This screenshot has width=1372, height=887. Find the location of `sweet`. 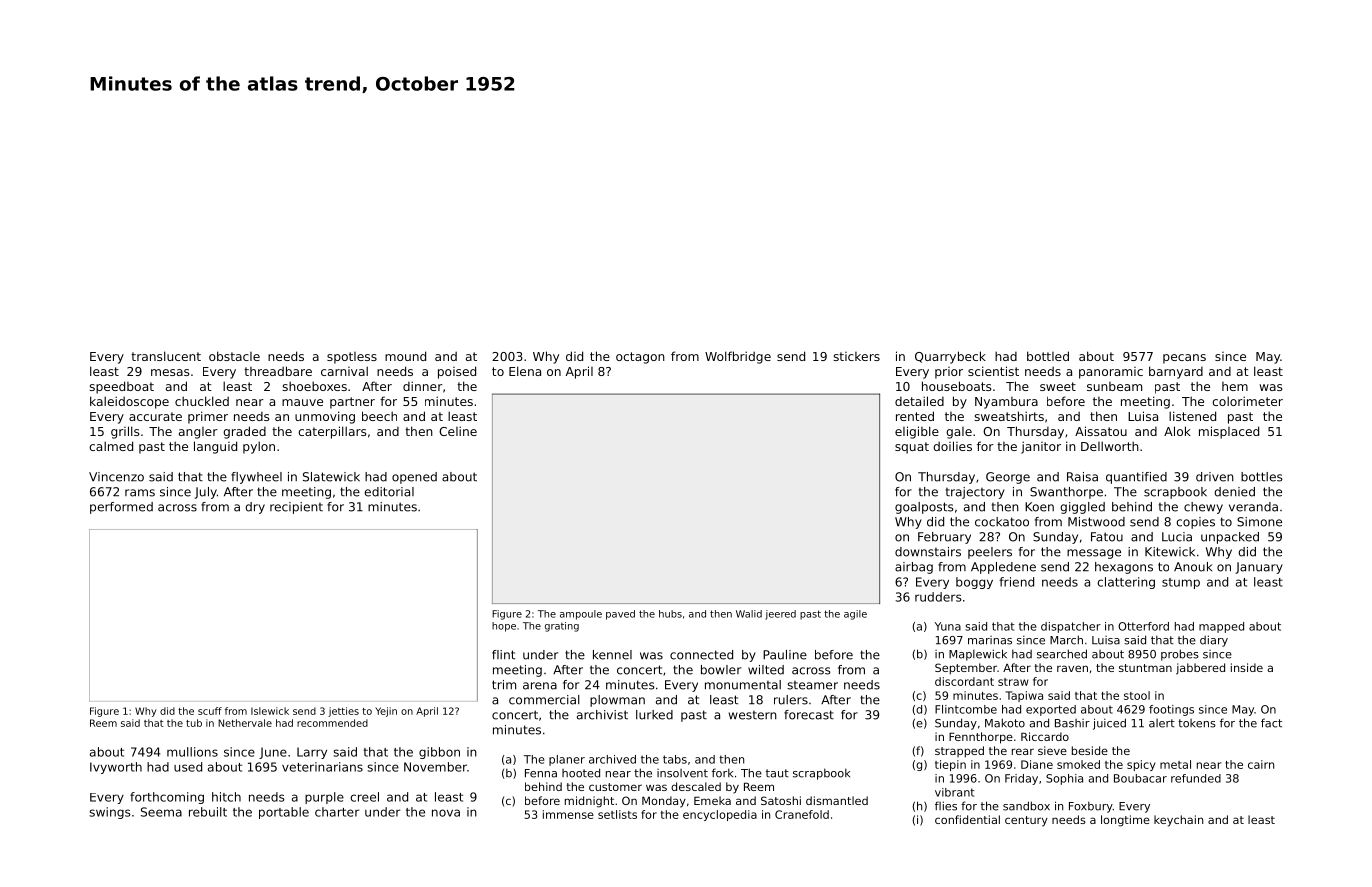

sweet is located at coordinates (1058, 386).
